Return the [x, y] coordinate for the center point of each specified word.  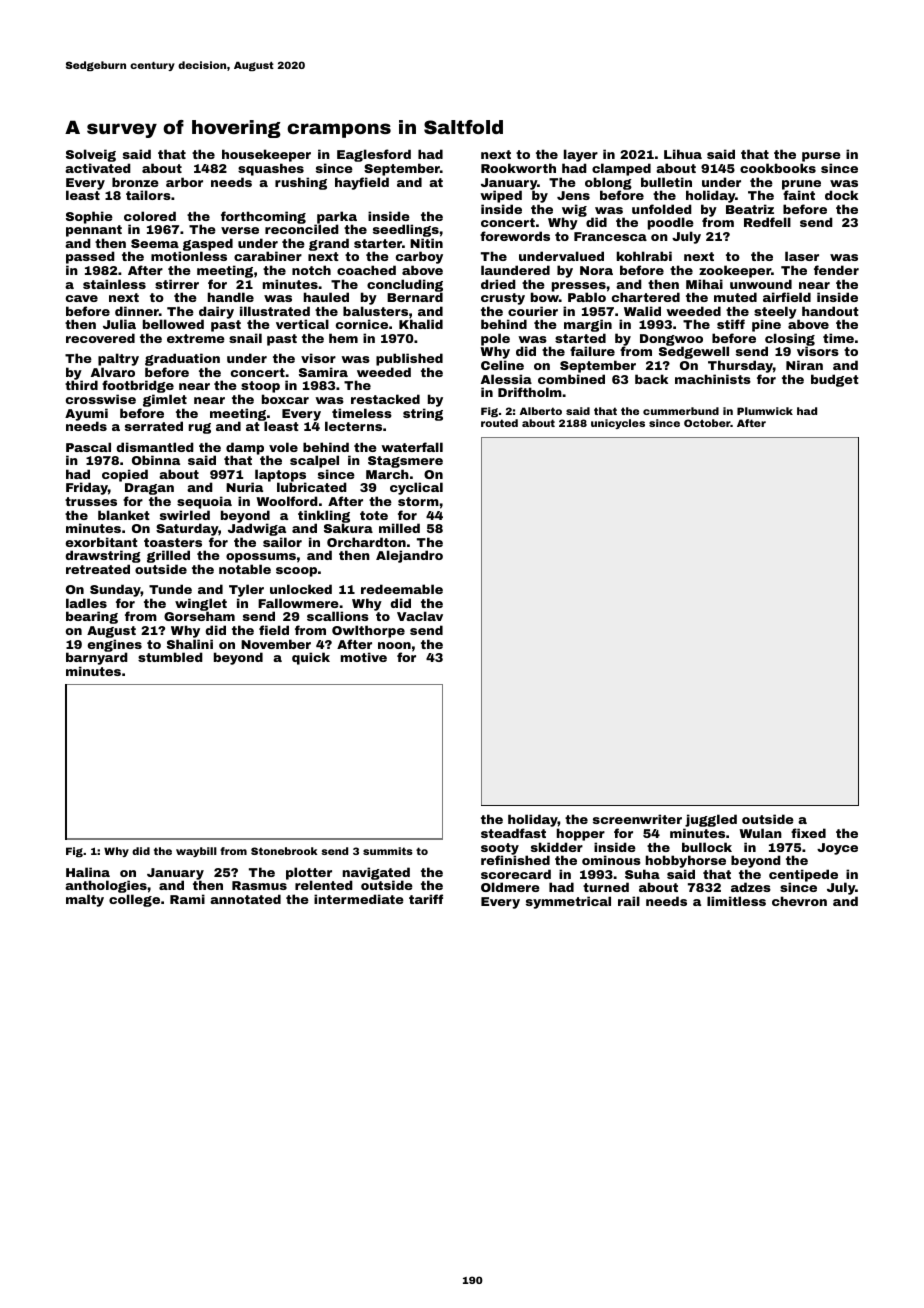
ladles [86, 603]
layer [581, 155]
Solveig [91, 155]
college [134, 900]
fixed [808, 833]
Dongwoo [671, 340]
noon [394, 645]
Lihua [683, 154]
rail [629, 901]
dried [498, 284]
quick [311, 658]
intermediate [359, 899]
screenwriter [637, 819]
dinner [137, 311]
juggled [711, 820]
